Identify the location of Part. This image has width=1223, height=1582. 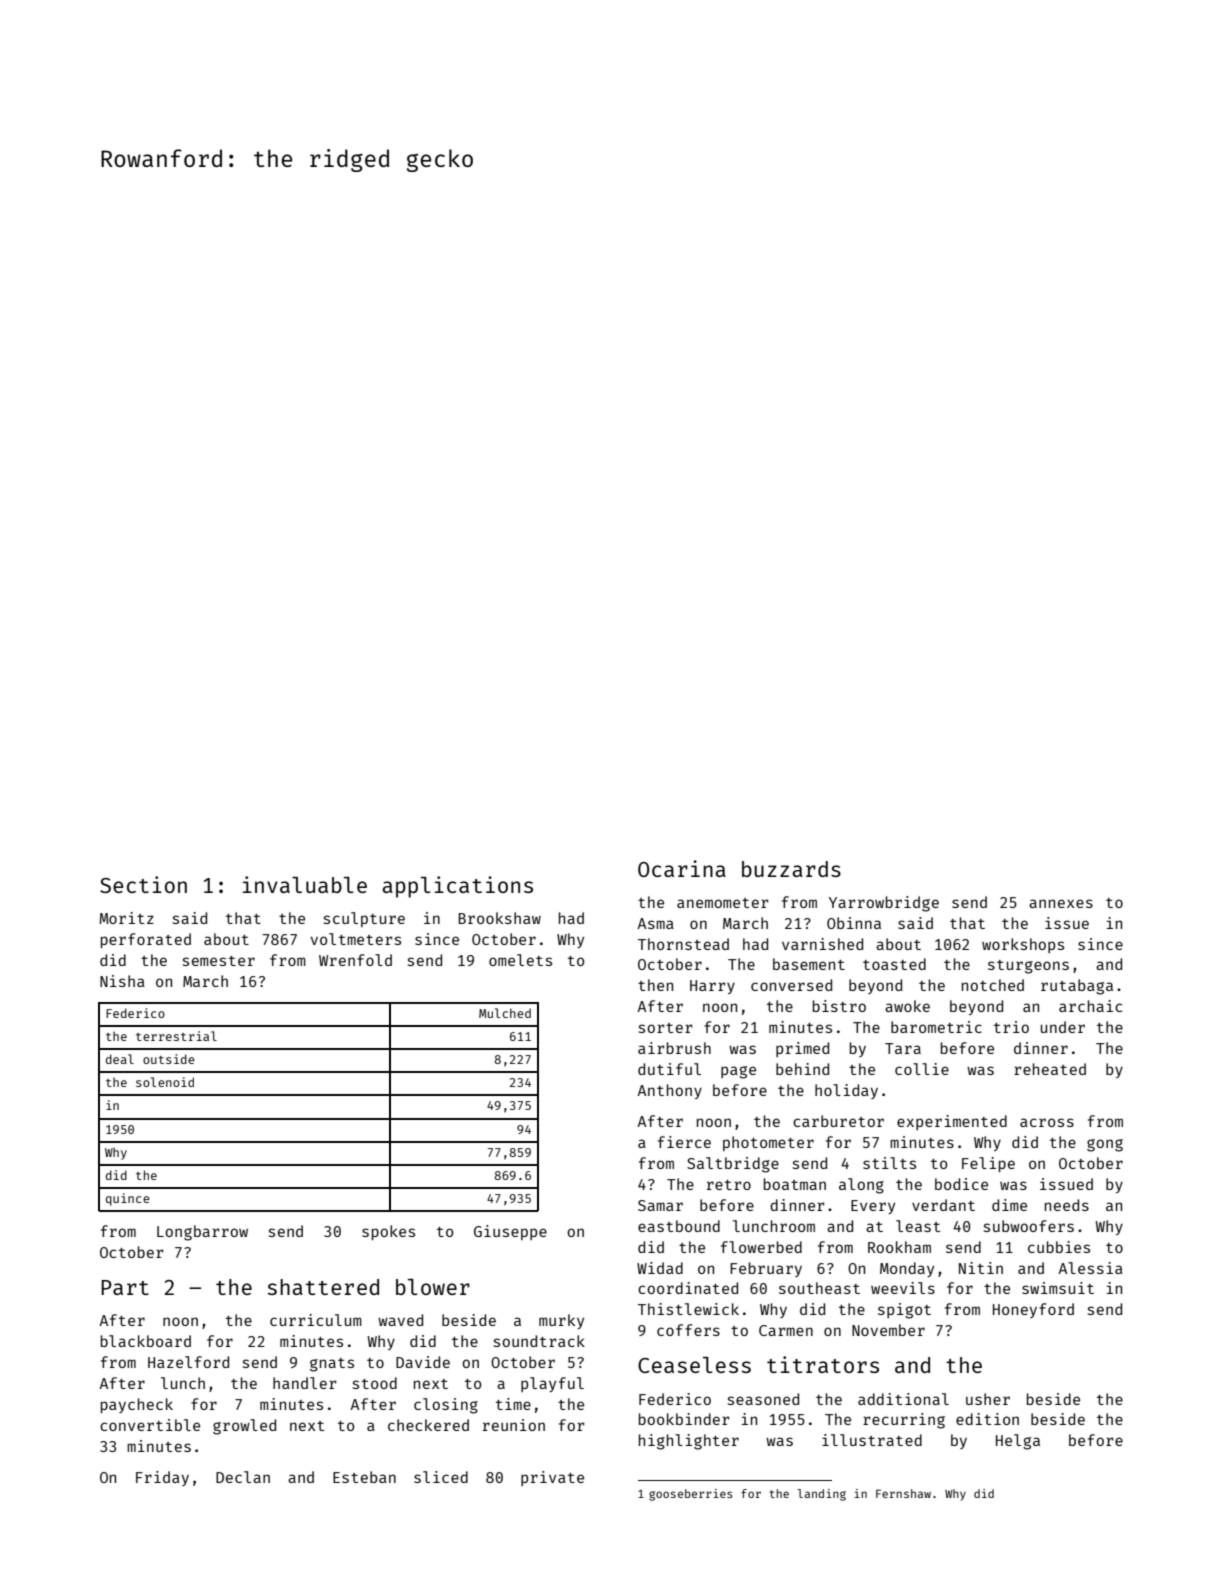
(125, 1287).
